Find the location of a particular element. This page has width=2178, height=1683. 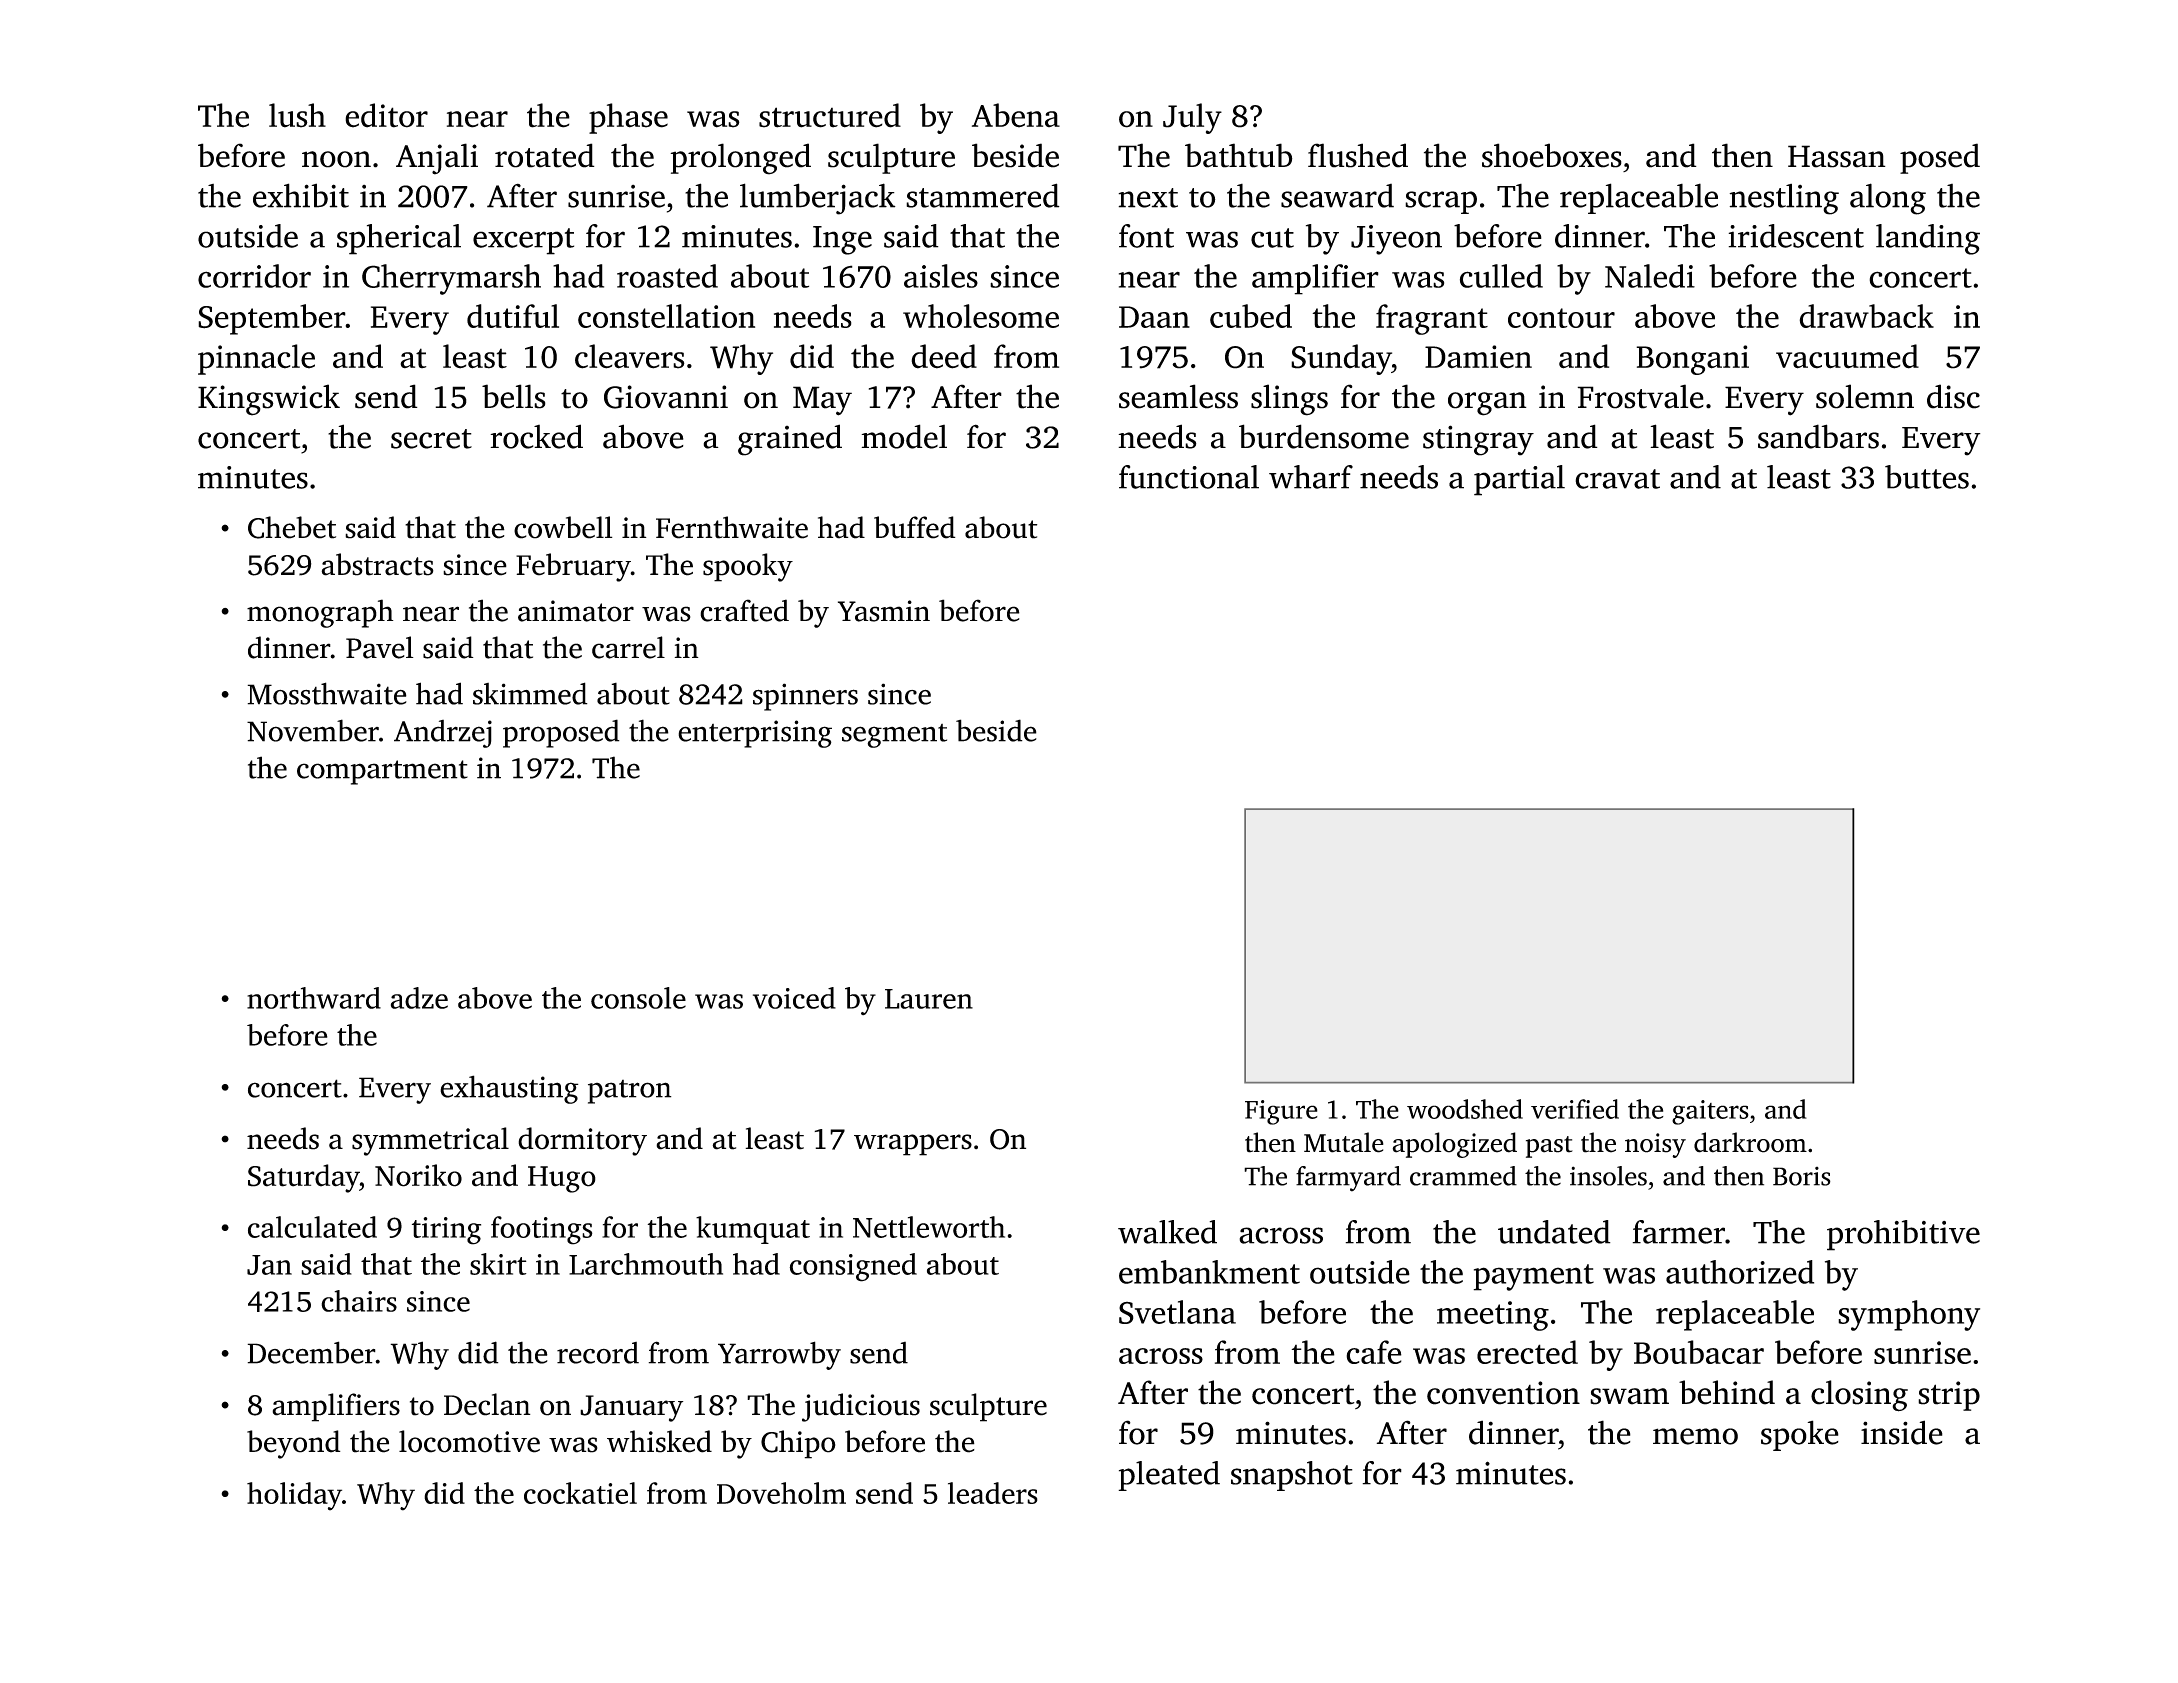

disc is located at coordinates (1953, 396).
